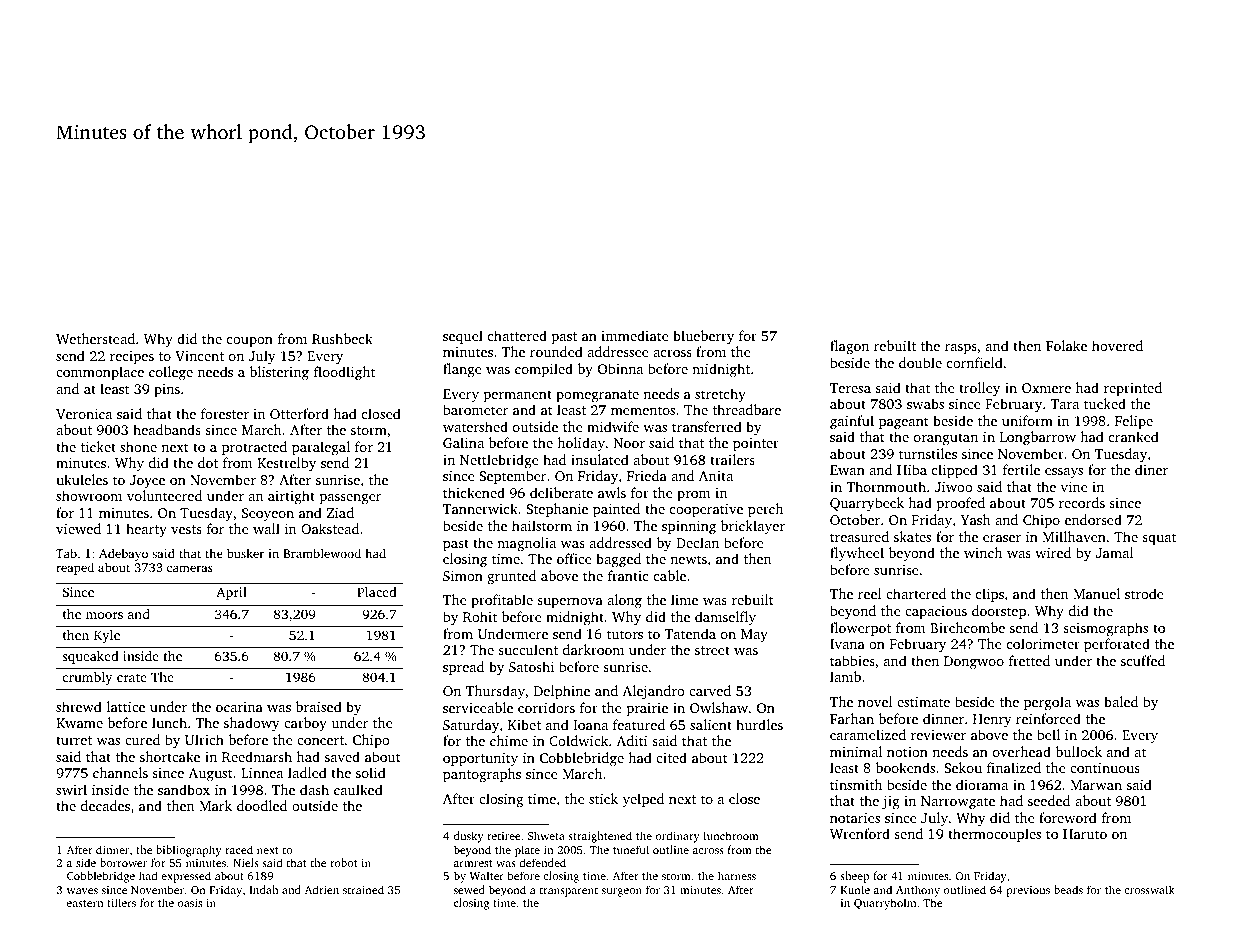  I want to click on records, so click(1082, 502).
